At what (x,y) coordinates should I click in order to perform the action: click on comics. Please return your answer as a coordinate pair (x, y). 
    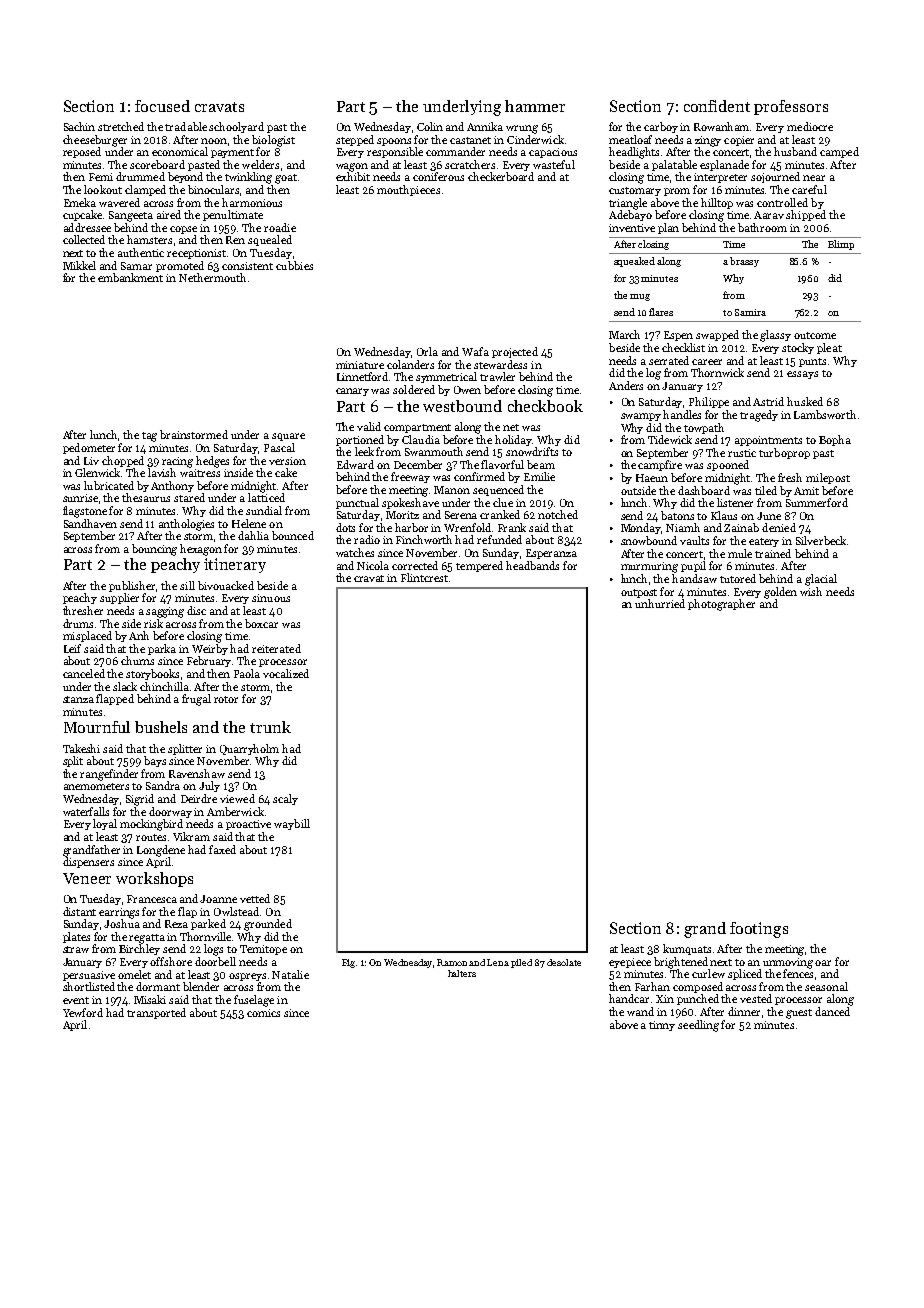
    Looking at the image, I should click on (263, 1013).
